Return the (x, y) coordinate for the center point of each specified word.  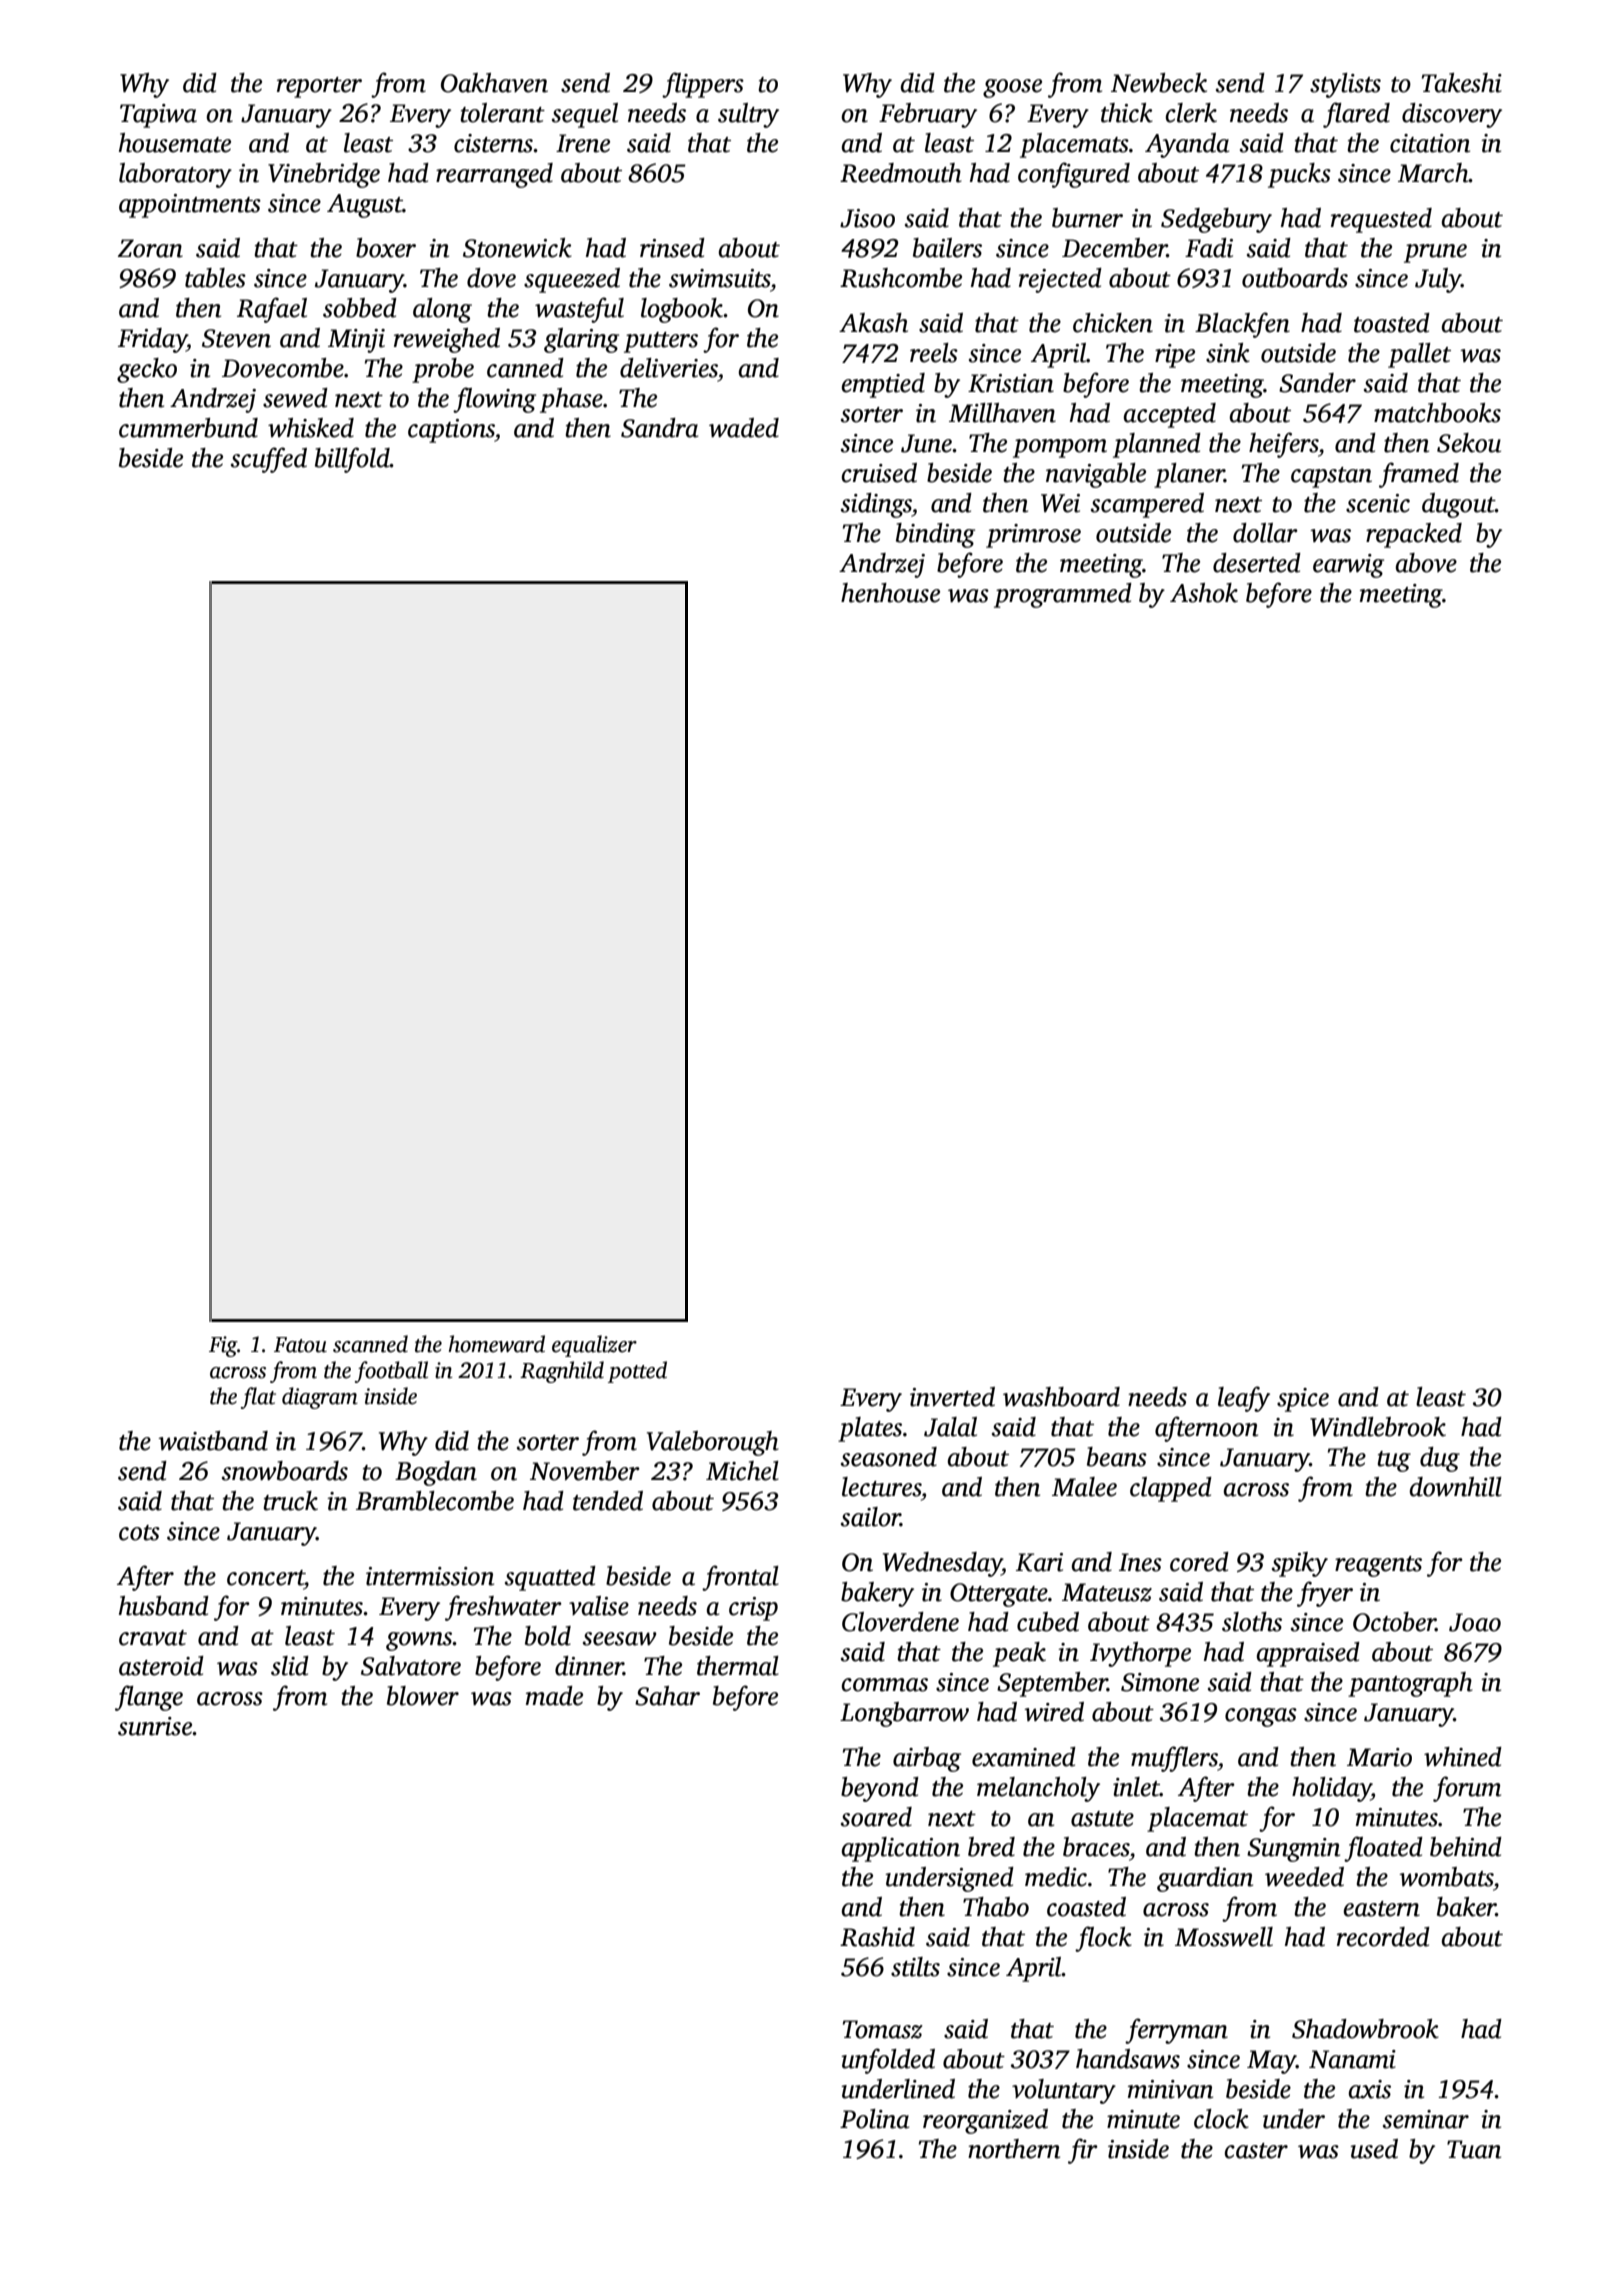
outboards (1295, 278)
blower (423, 1696)
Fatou (300, 1345)
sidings (876, 505)
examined (1024, 1757)
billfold (352, 460)
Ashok (1204, 593)
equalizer (594, 1346)
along (442, 310)
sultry (748, 115)
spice (1303, 1400)
